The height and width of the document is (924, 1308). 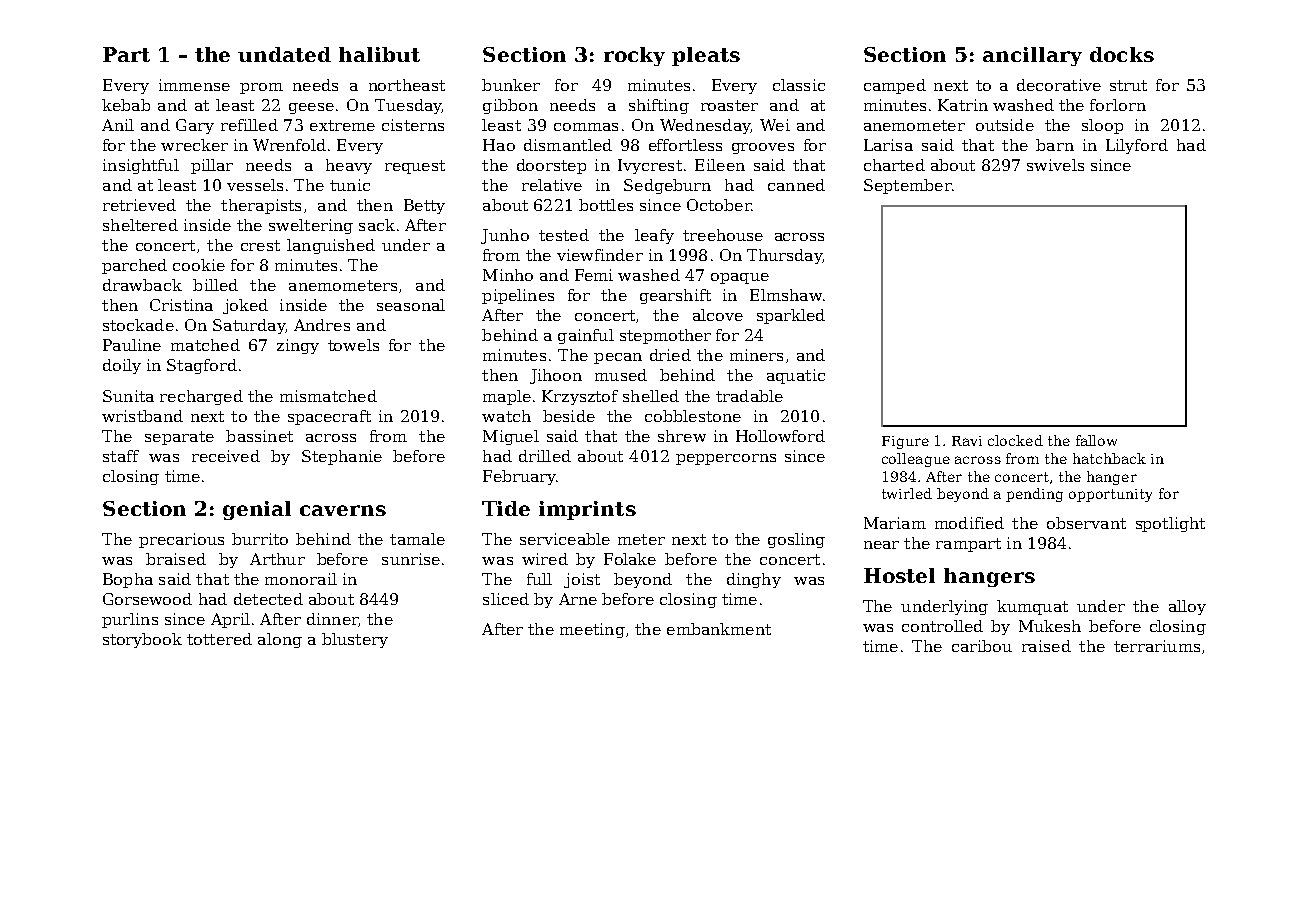 What do you see at coordinates (969, 523) in the document?
I see `modified` at bounding box center [969, 523].
